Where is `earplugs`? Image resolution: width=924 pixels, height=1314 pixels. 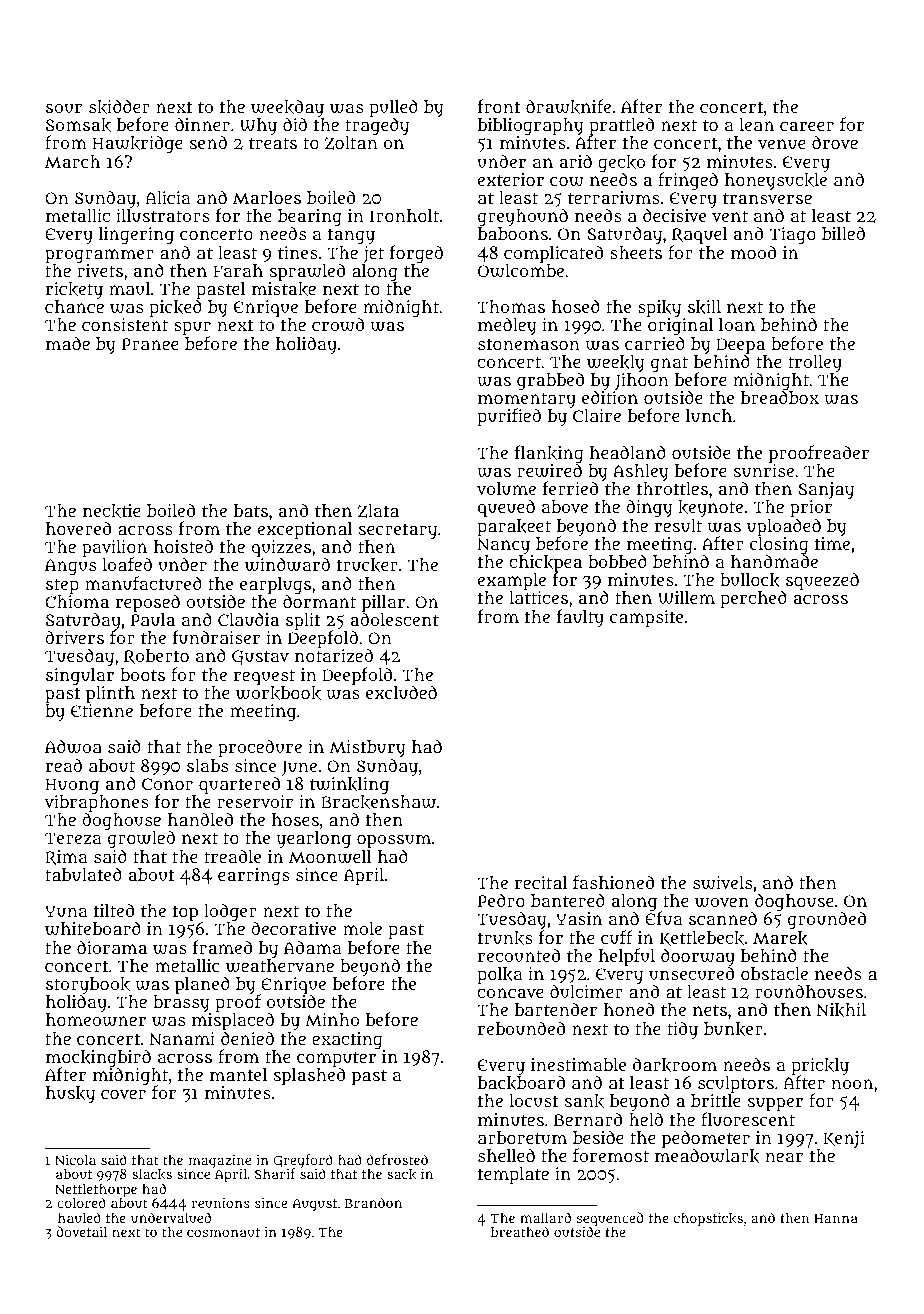 earplugs is located at coordinates (275, 586).
